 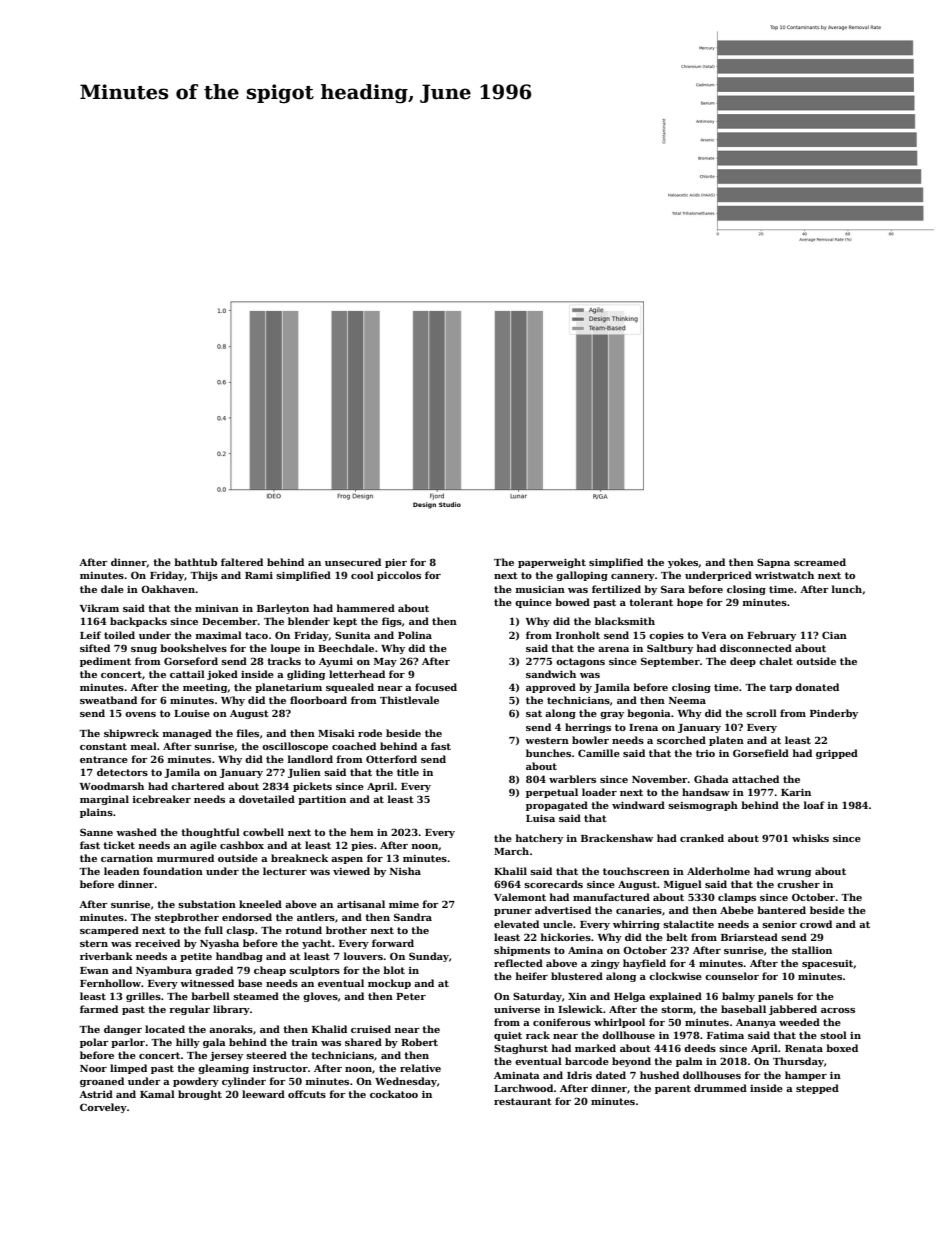 What do you see at coordinates (720, 1088) in the screenshot?
I see `drummed` at bounding box center [720, 1088].
